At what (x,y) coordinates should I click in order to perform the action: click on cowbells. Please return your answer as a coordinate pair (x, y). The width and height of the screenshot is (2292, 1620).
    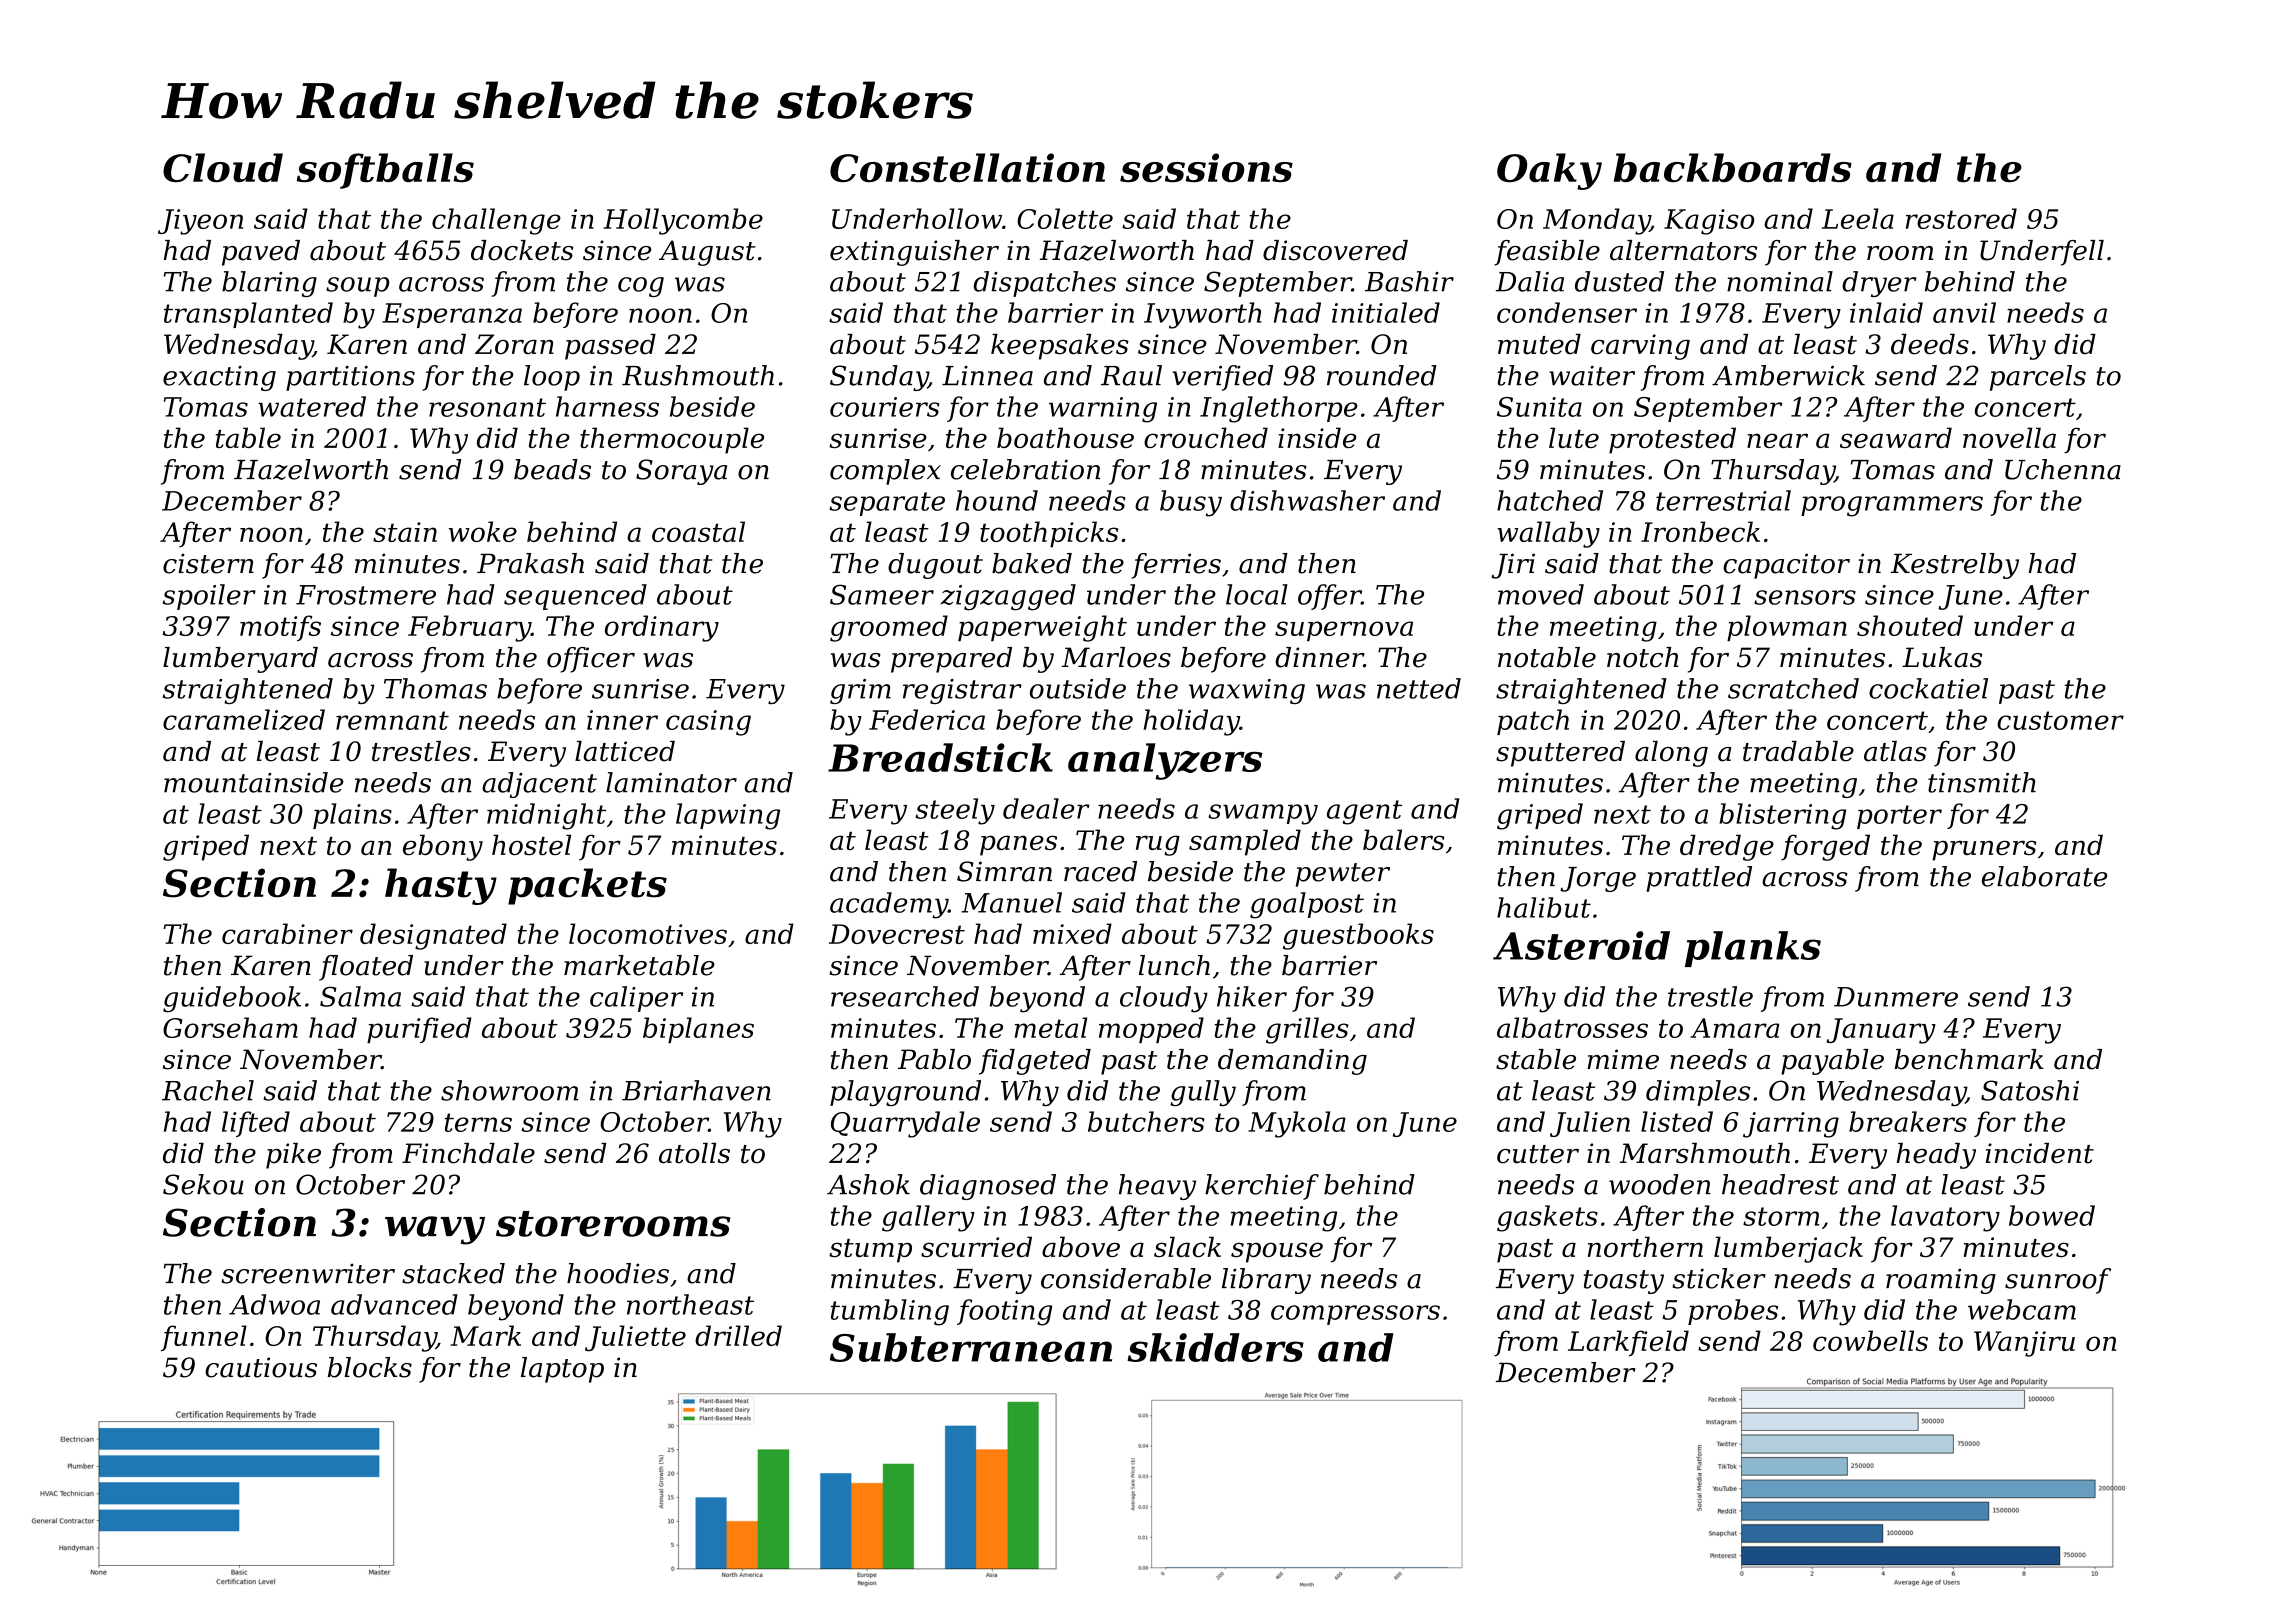
    Looking at the image, I should click on (1870, 1340).
